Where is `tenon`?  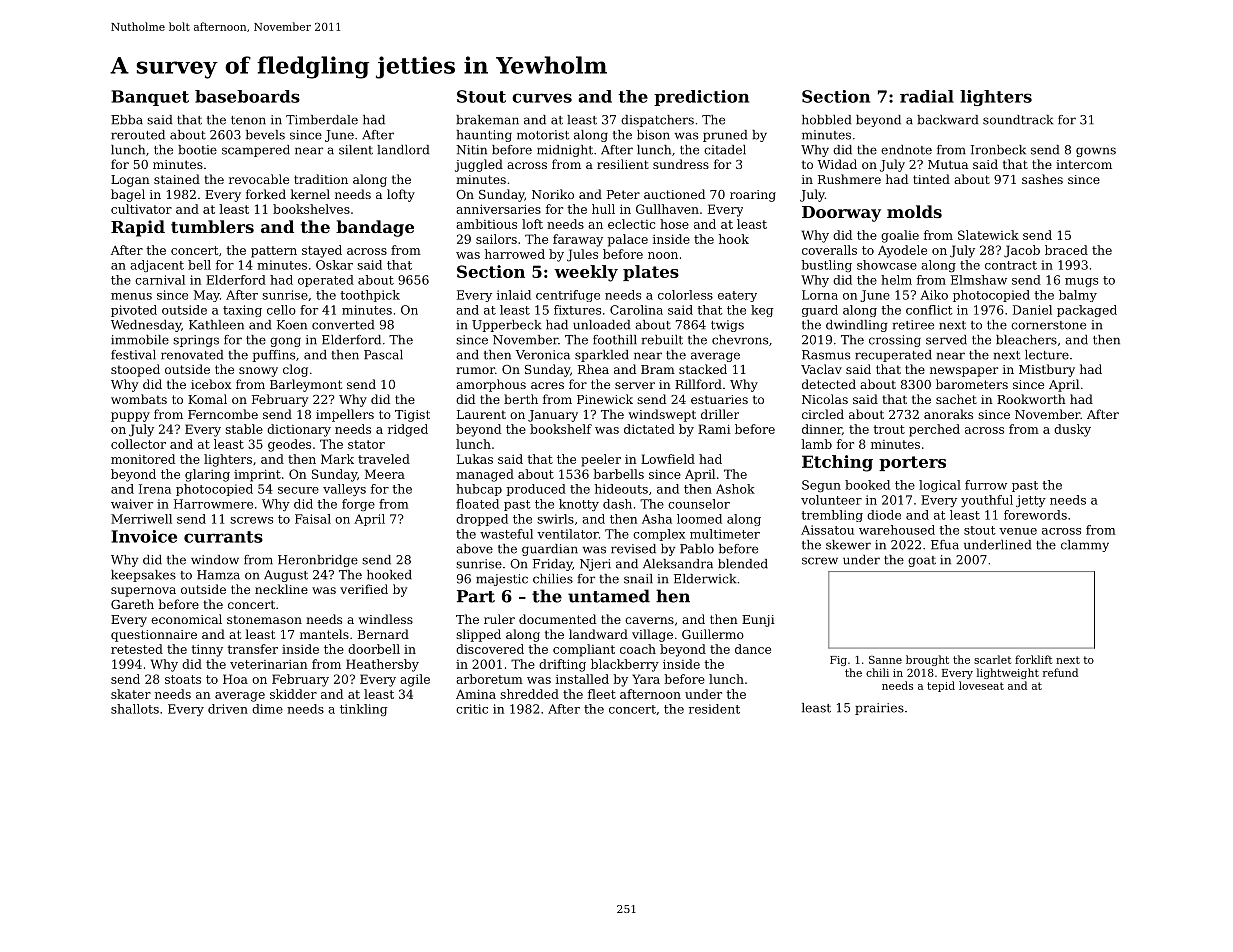 tenon is located at coordinates (248, 120).
